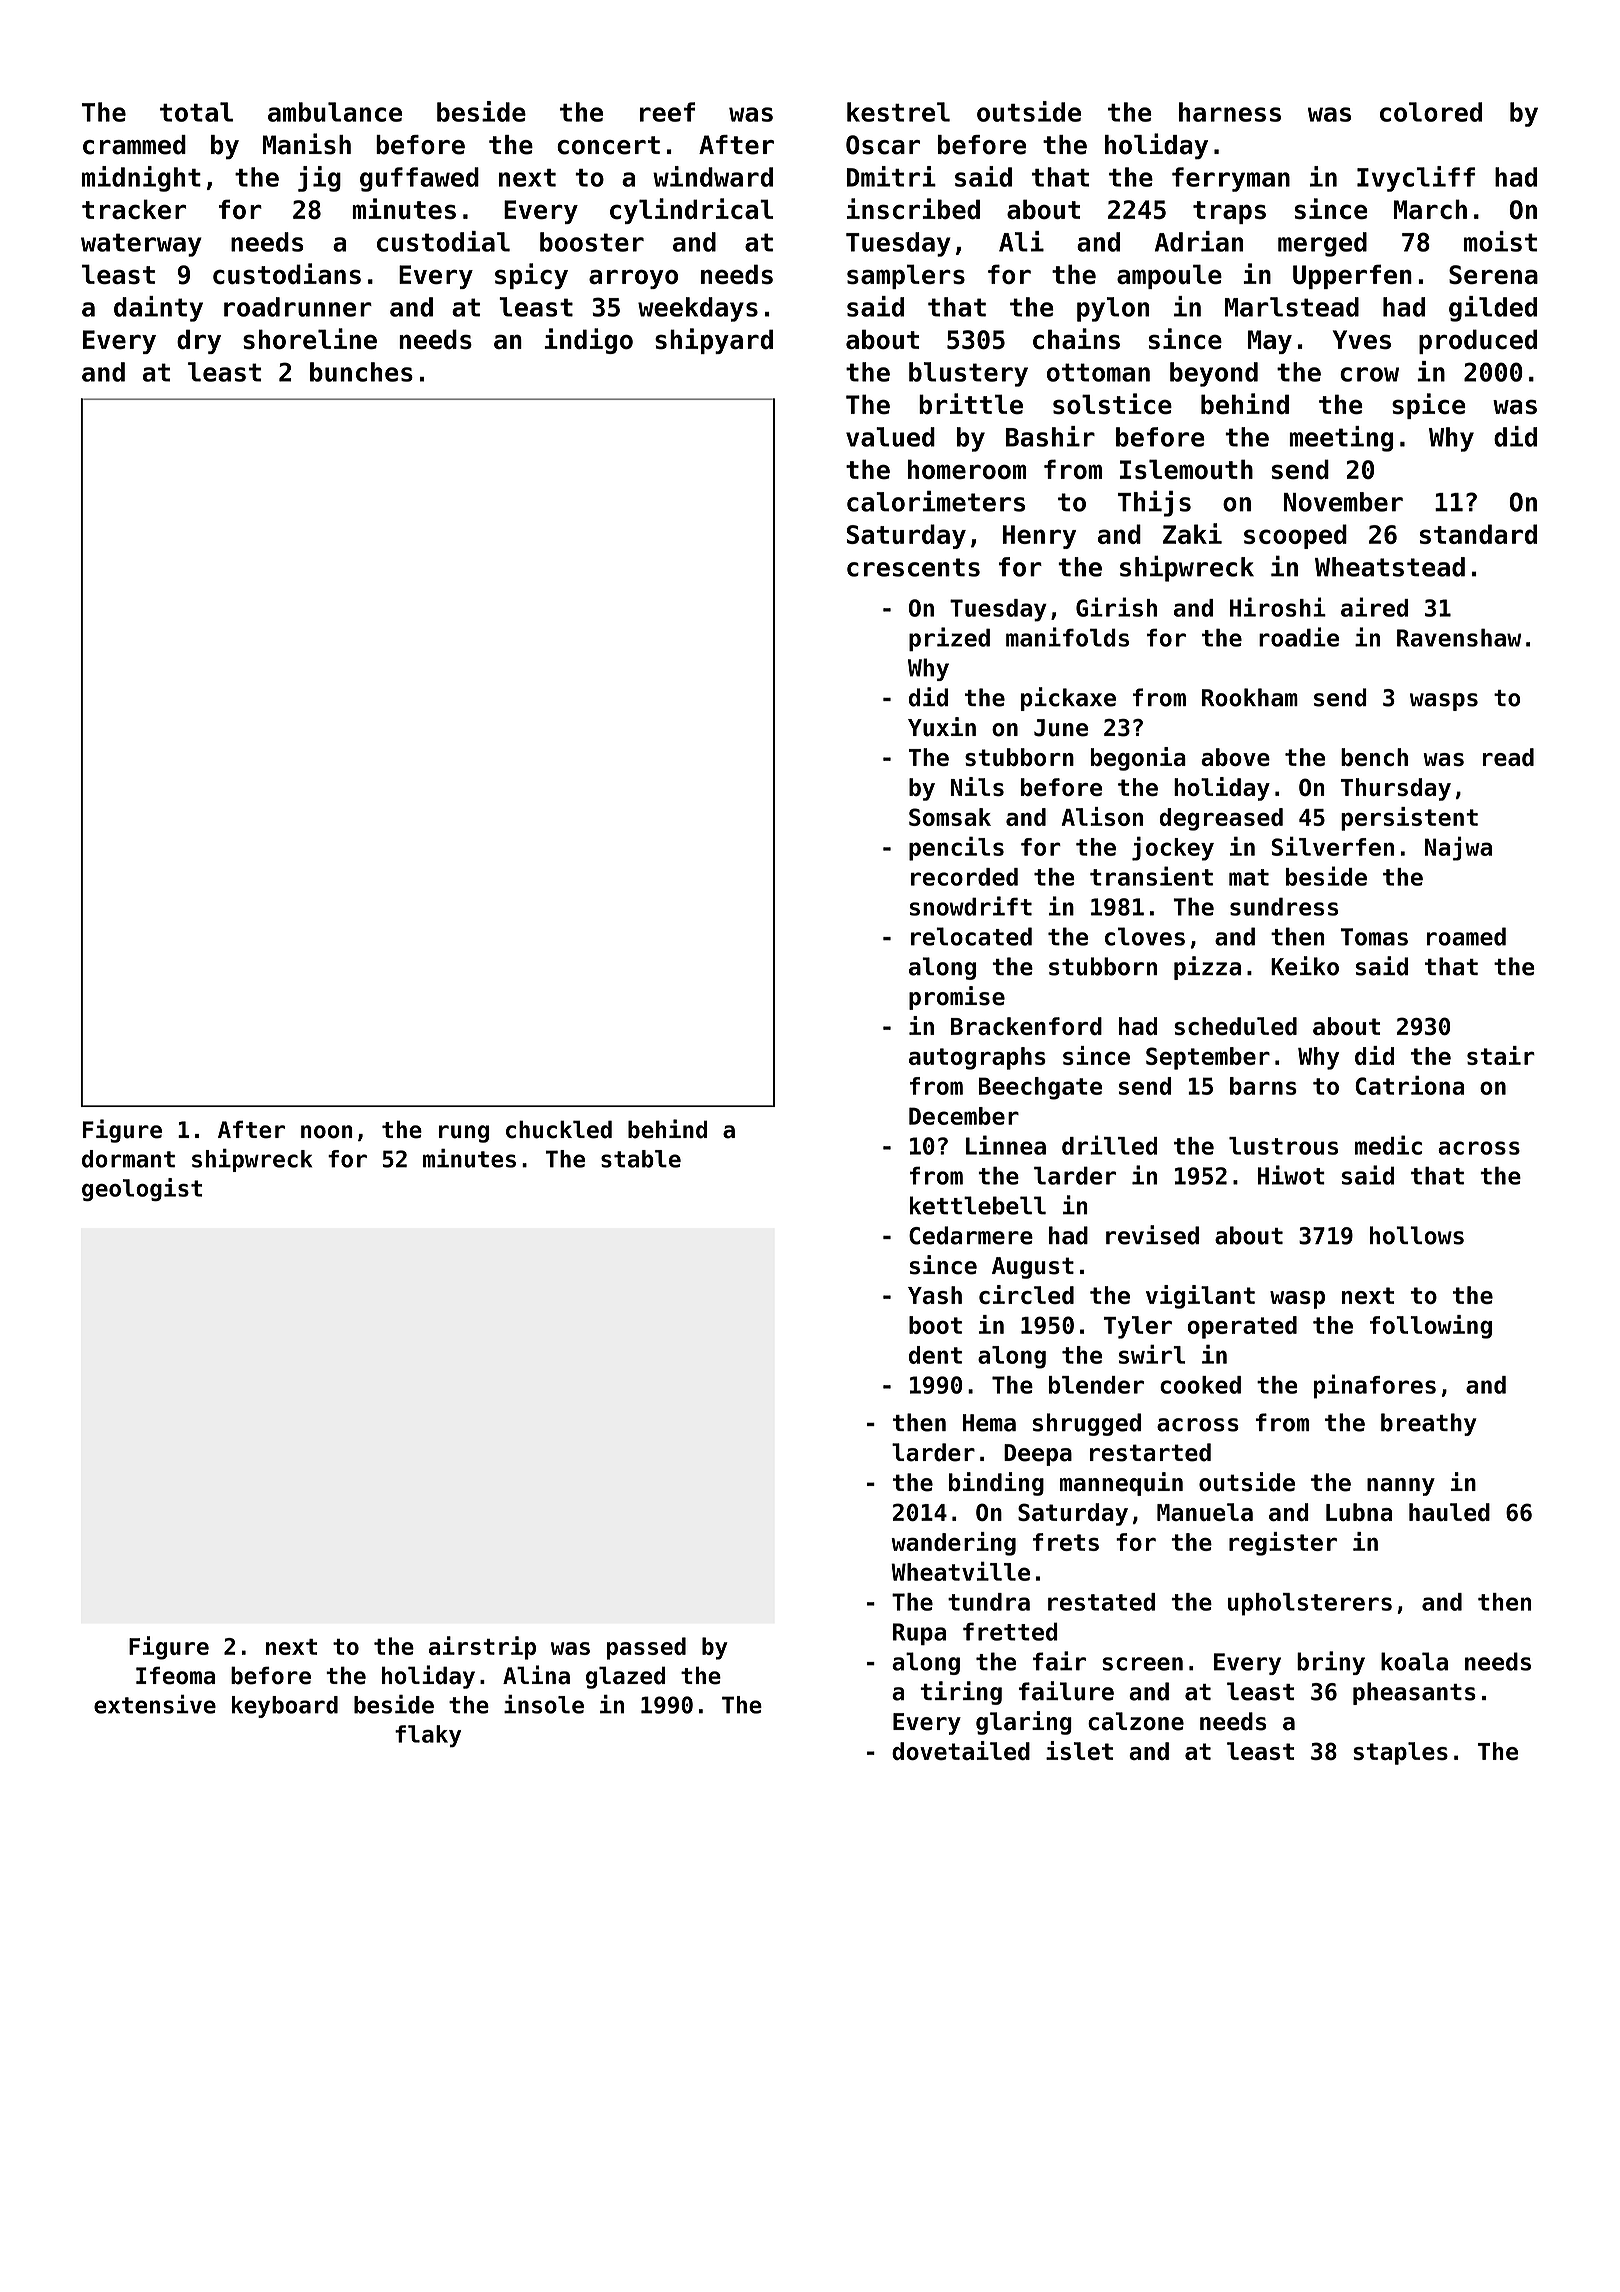  Describe the element at coordinates (956, 848) in the page. I see `pencils` at that location.
